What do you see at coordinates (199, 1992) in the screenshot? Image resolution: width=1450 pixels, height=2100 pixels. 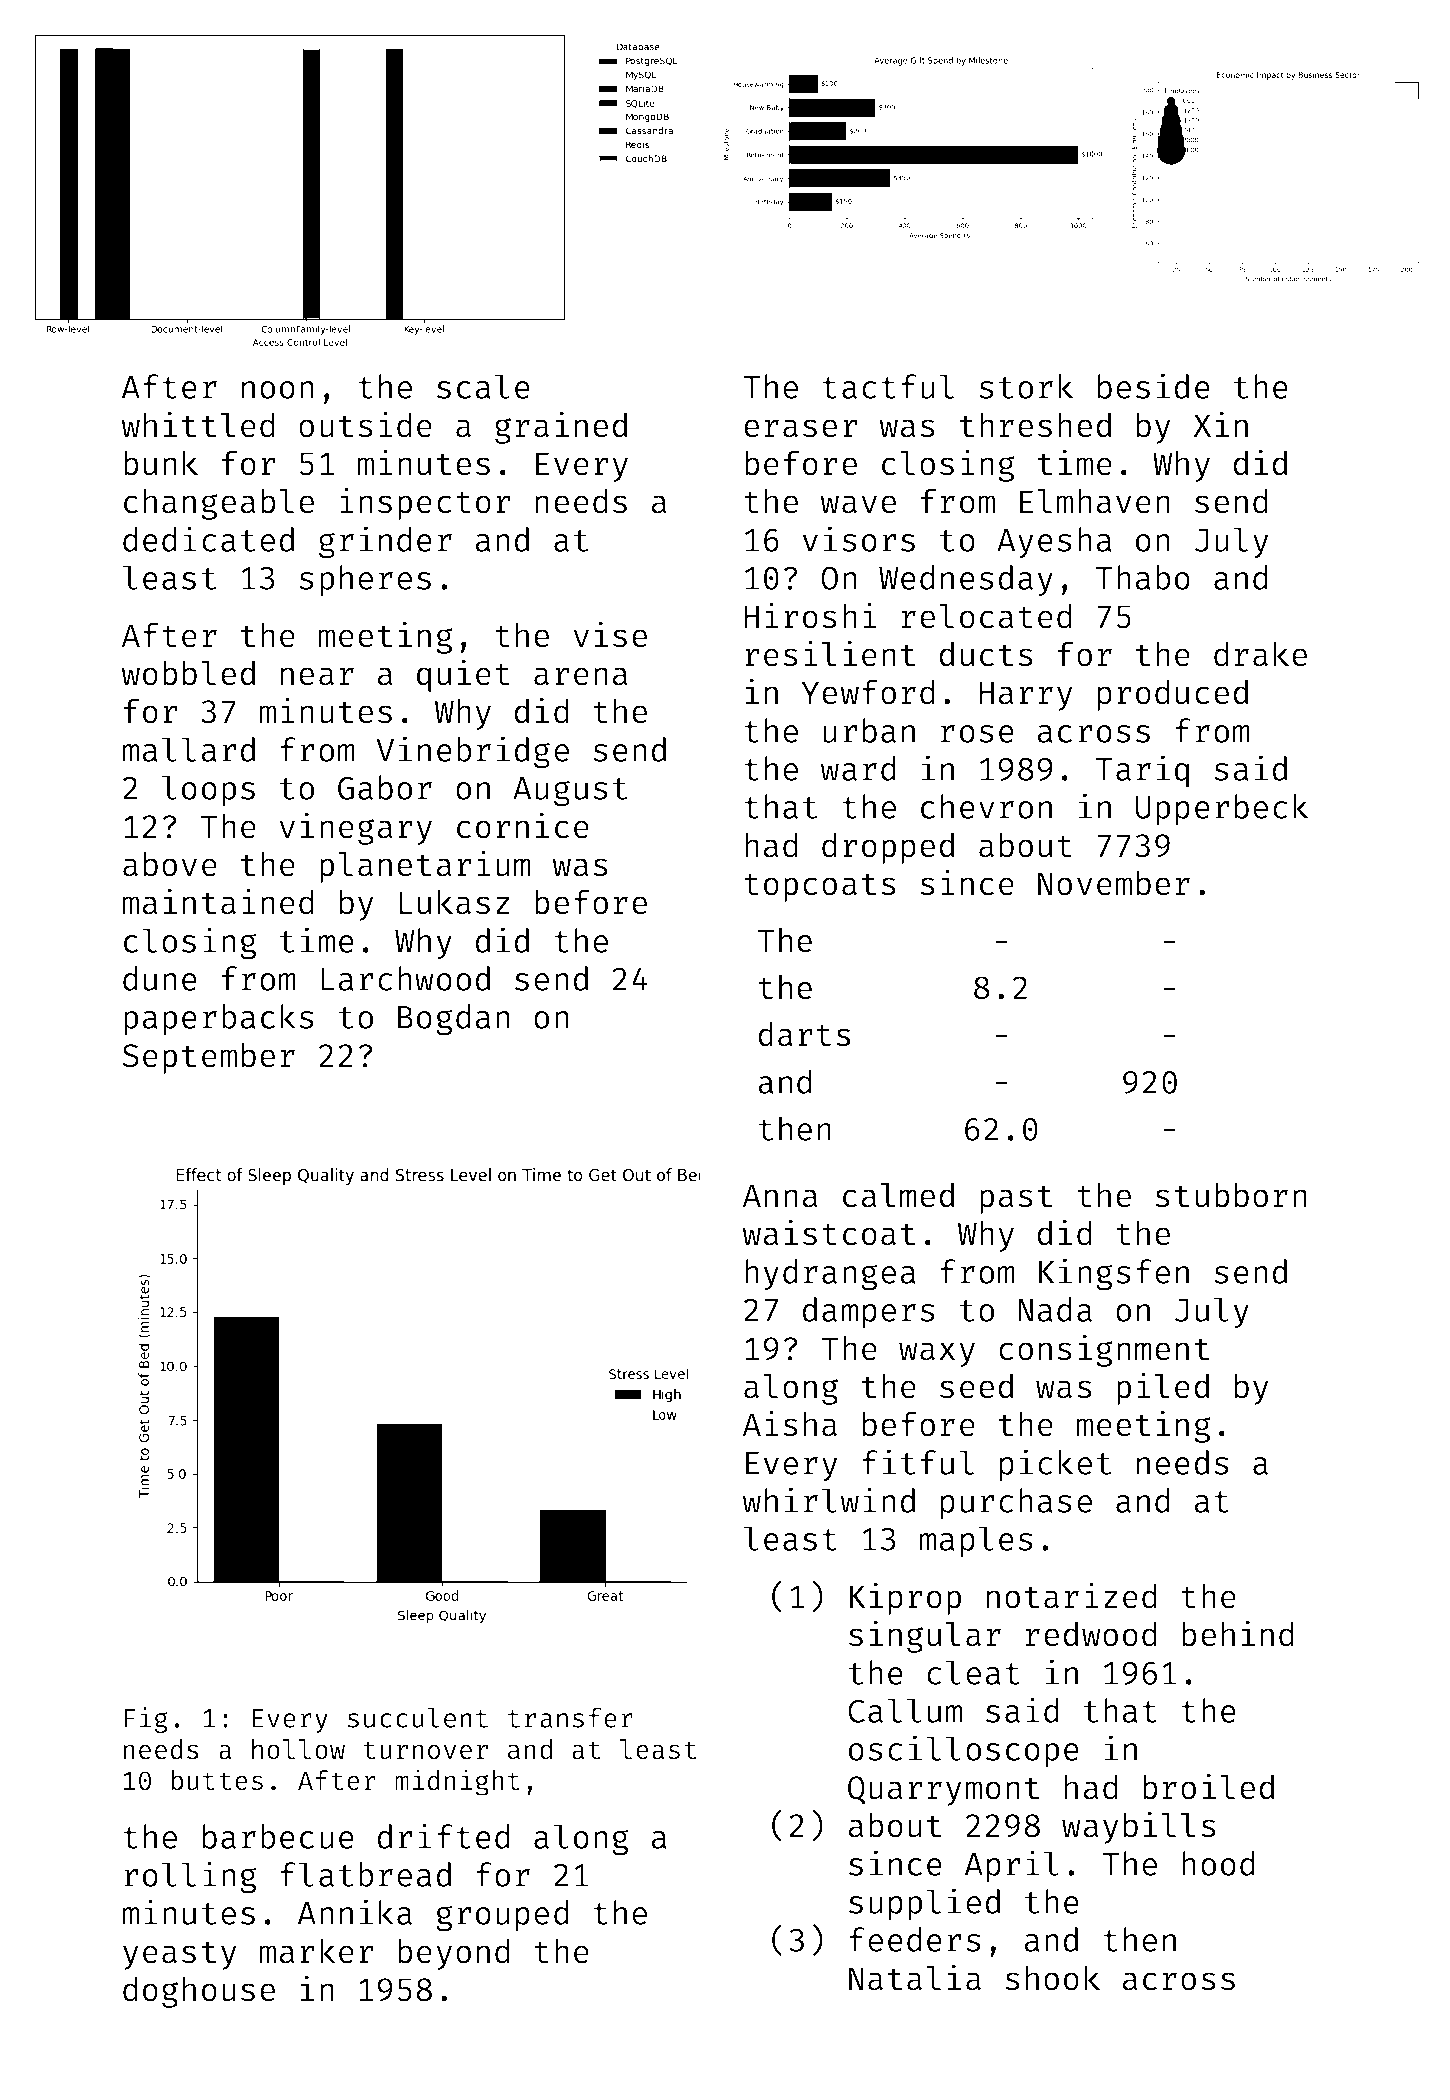 I see `doghouse` at bounding box center [199, 1992].
